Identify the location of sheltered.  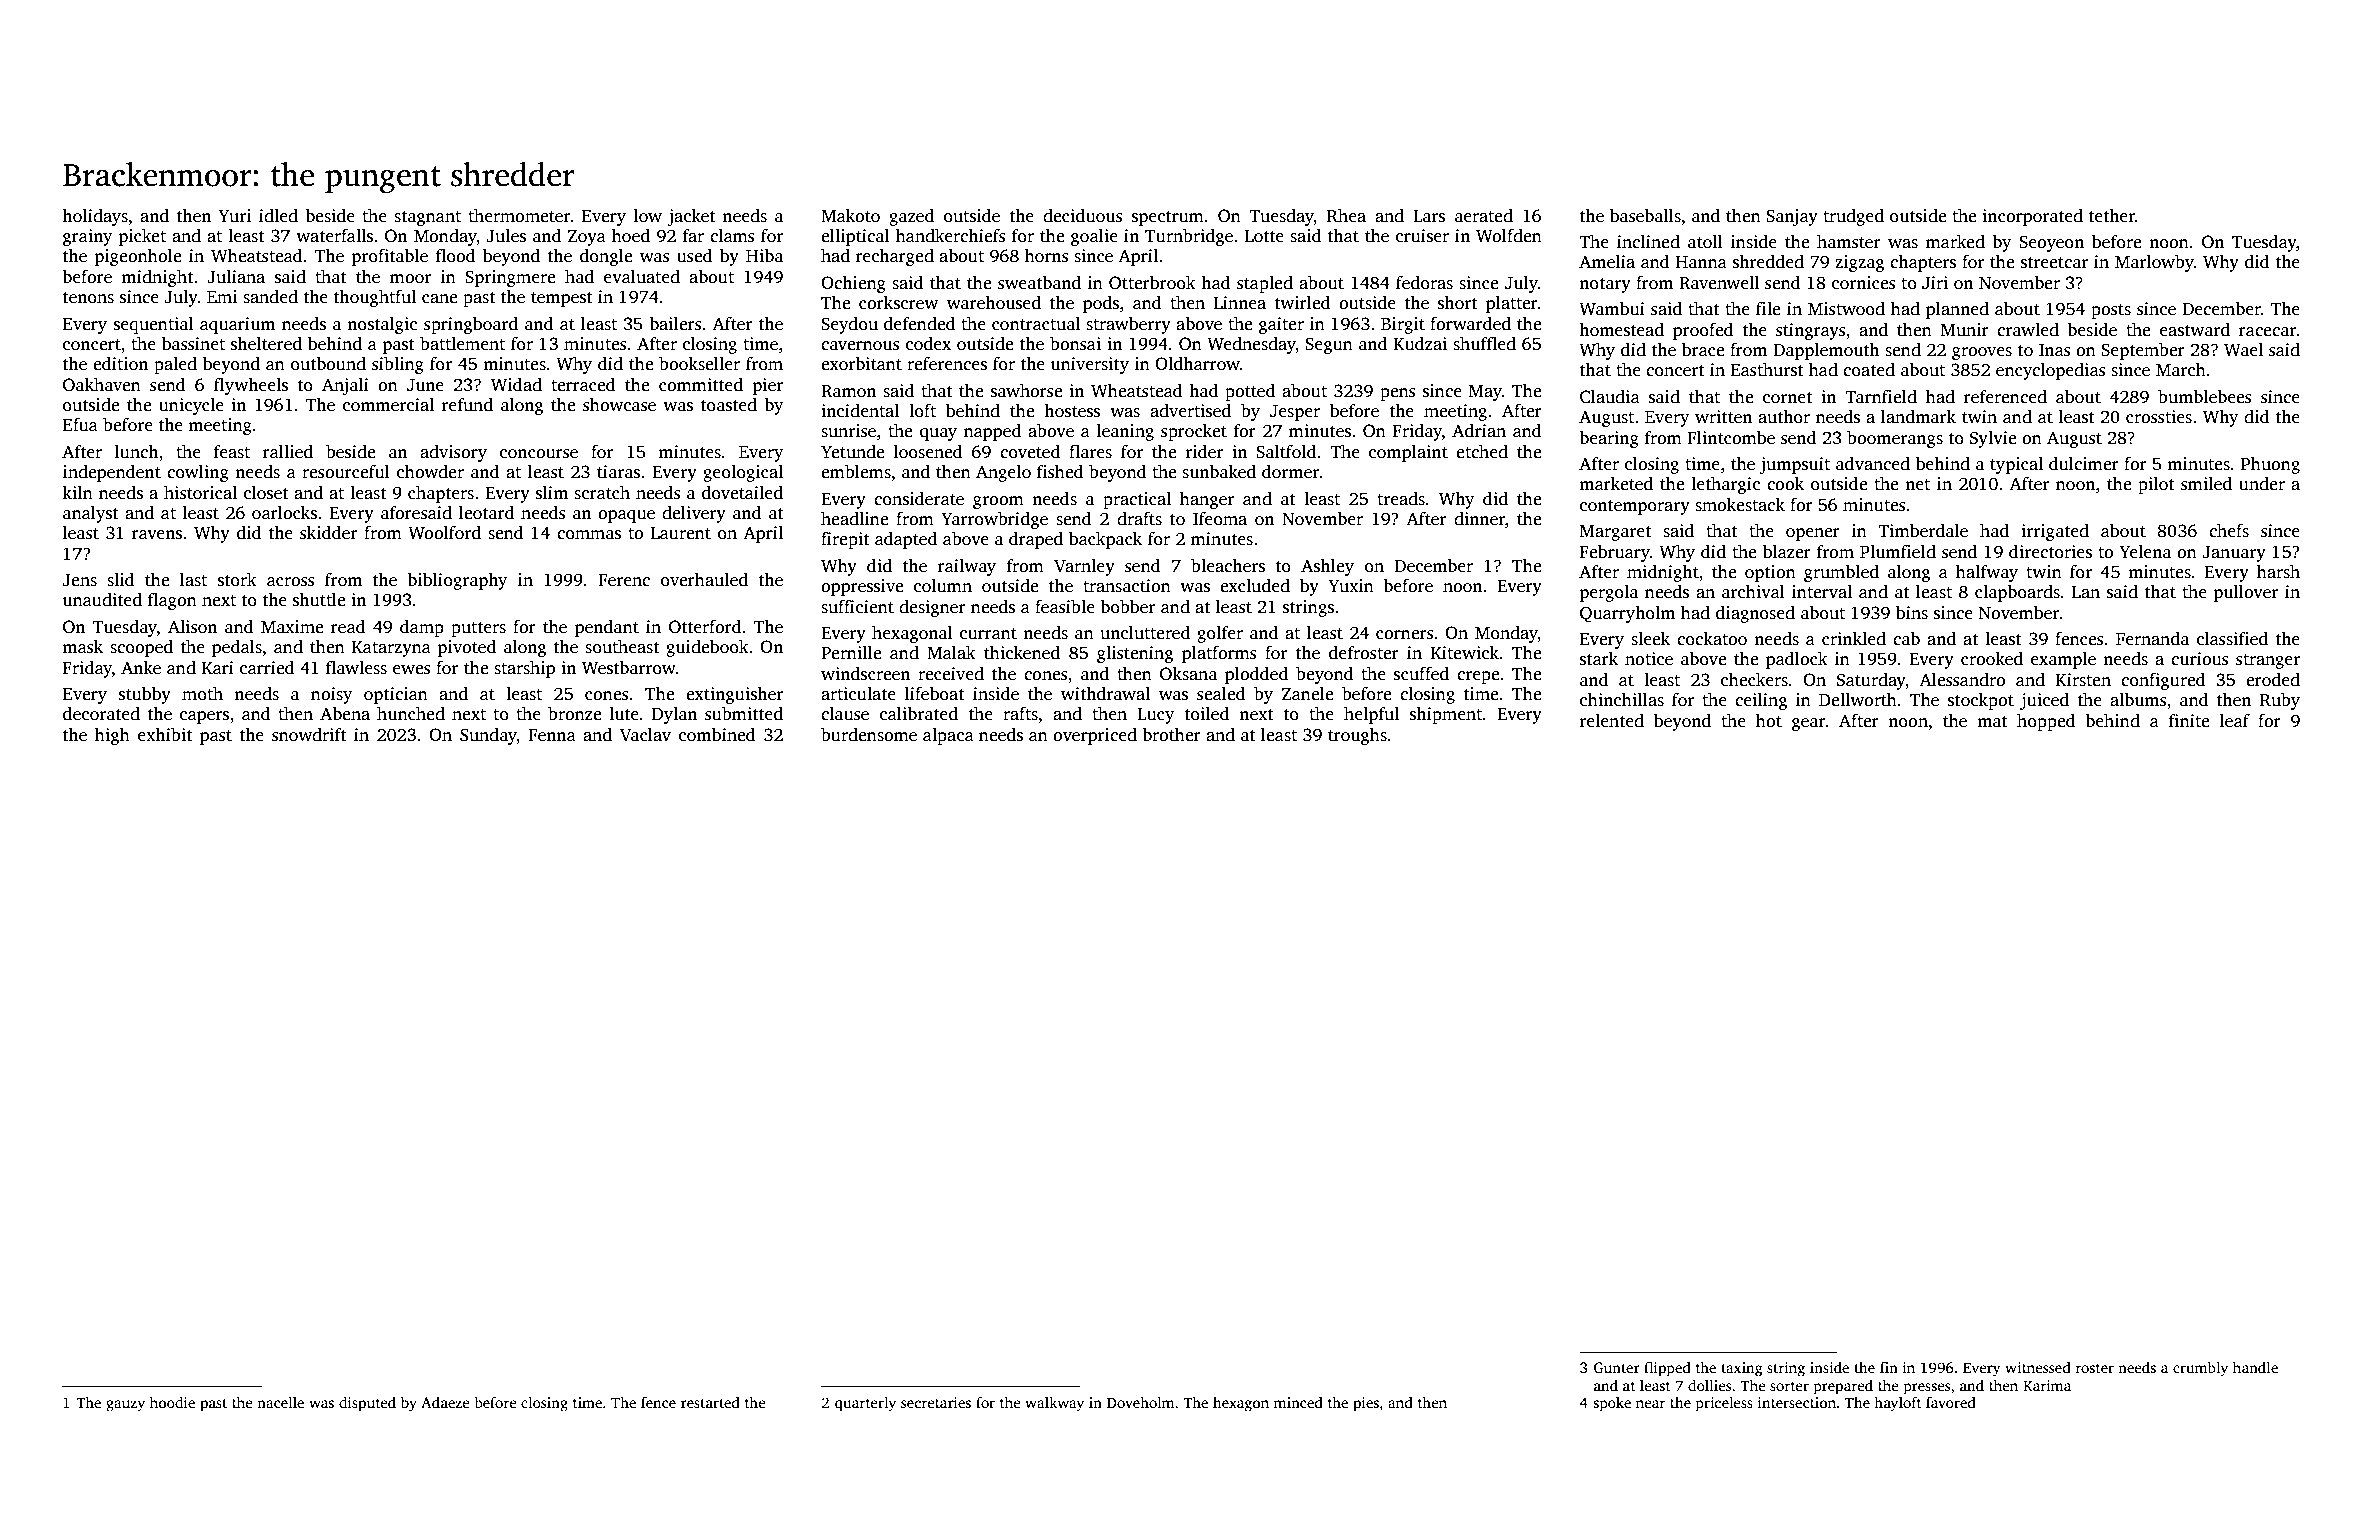
(266, 344).
